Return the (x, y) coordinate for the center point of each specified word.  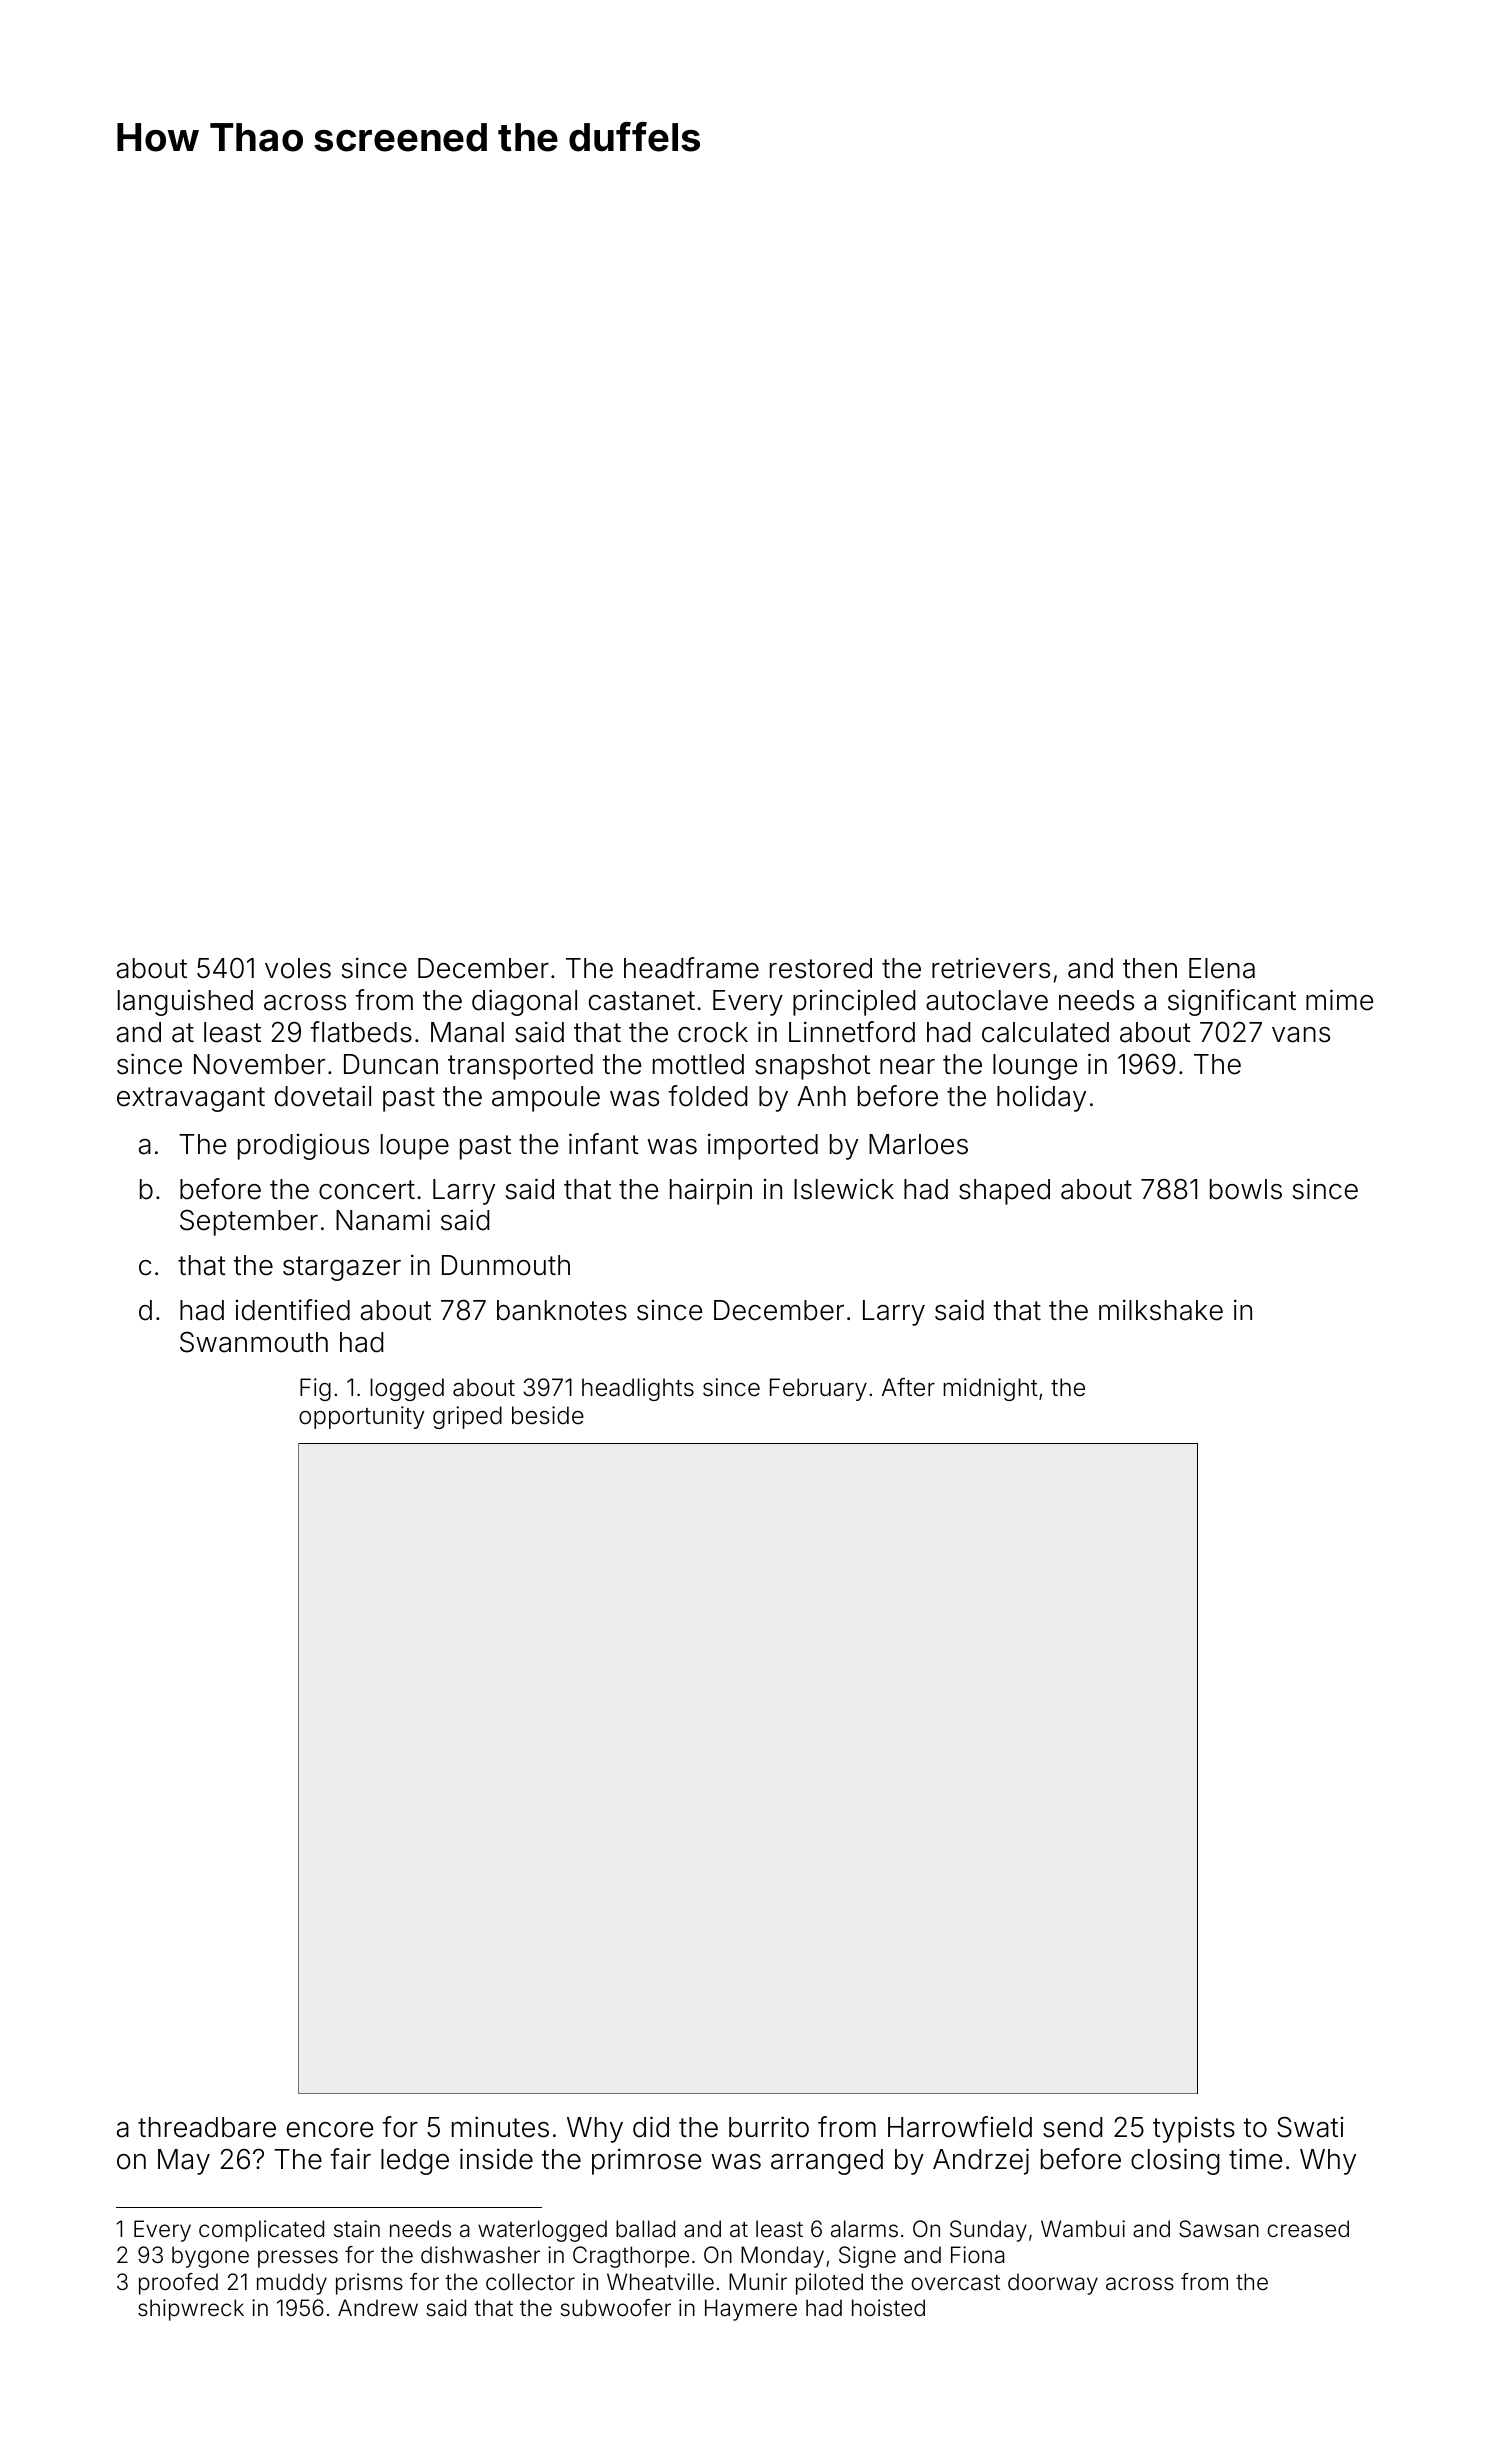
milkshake (1161, 1310)
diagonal (524, 1002)
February (818, 1389)
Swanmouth (254, 1342)
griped (467, 1417)
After (908, 1387)
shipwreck (191, 2310)
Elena (1222, 968)
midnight (990, 1389)
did (651, 2127)
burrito (769, 2127)
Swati (1310, 2127)
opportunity (362, 1417)
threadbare (207, 2127)
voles (298, 968)
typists (1194, 2130)
